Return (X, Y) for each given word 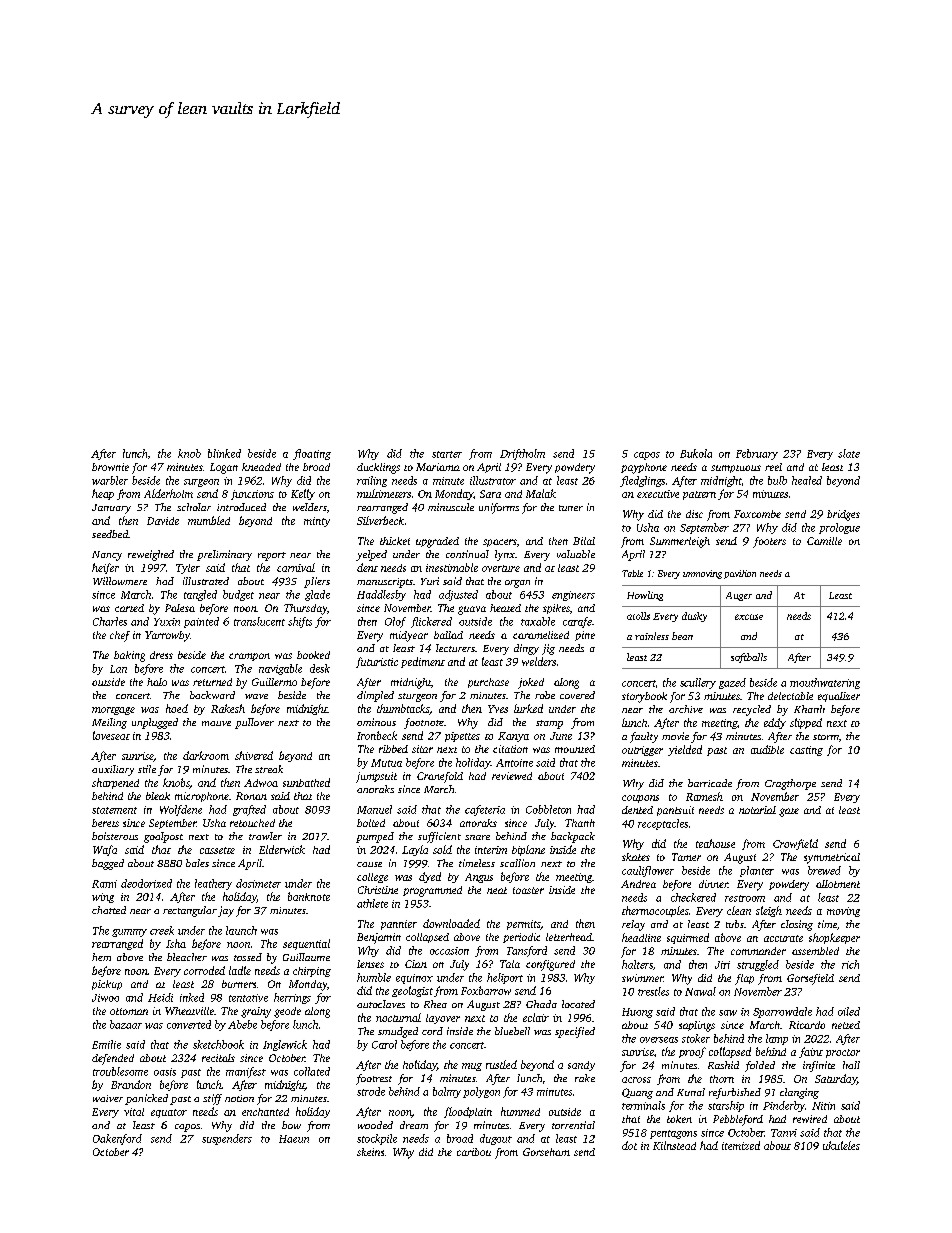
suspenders (227, 1139)
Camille (824, 541)
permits (523, 925)
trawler (265, 836)
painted (201, 622)
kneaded (261, 467)
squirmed (688, 938)
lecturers (455, 648)
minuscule (451, 507)
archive (686, 709)
